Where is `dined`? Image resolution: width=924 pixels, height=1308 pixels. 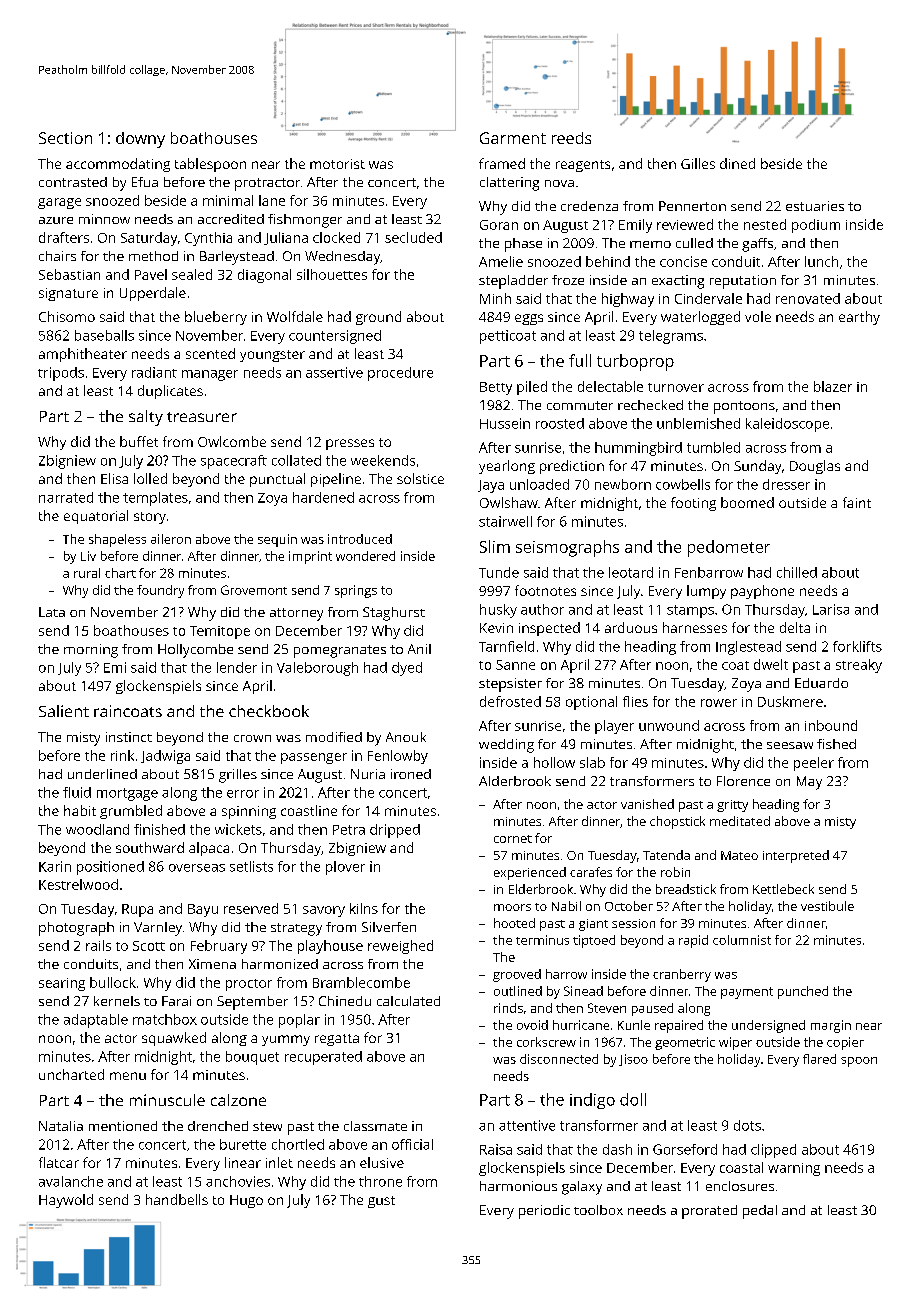
dined is located at coordinates (737, 163).
